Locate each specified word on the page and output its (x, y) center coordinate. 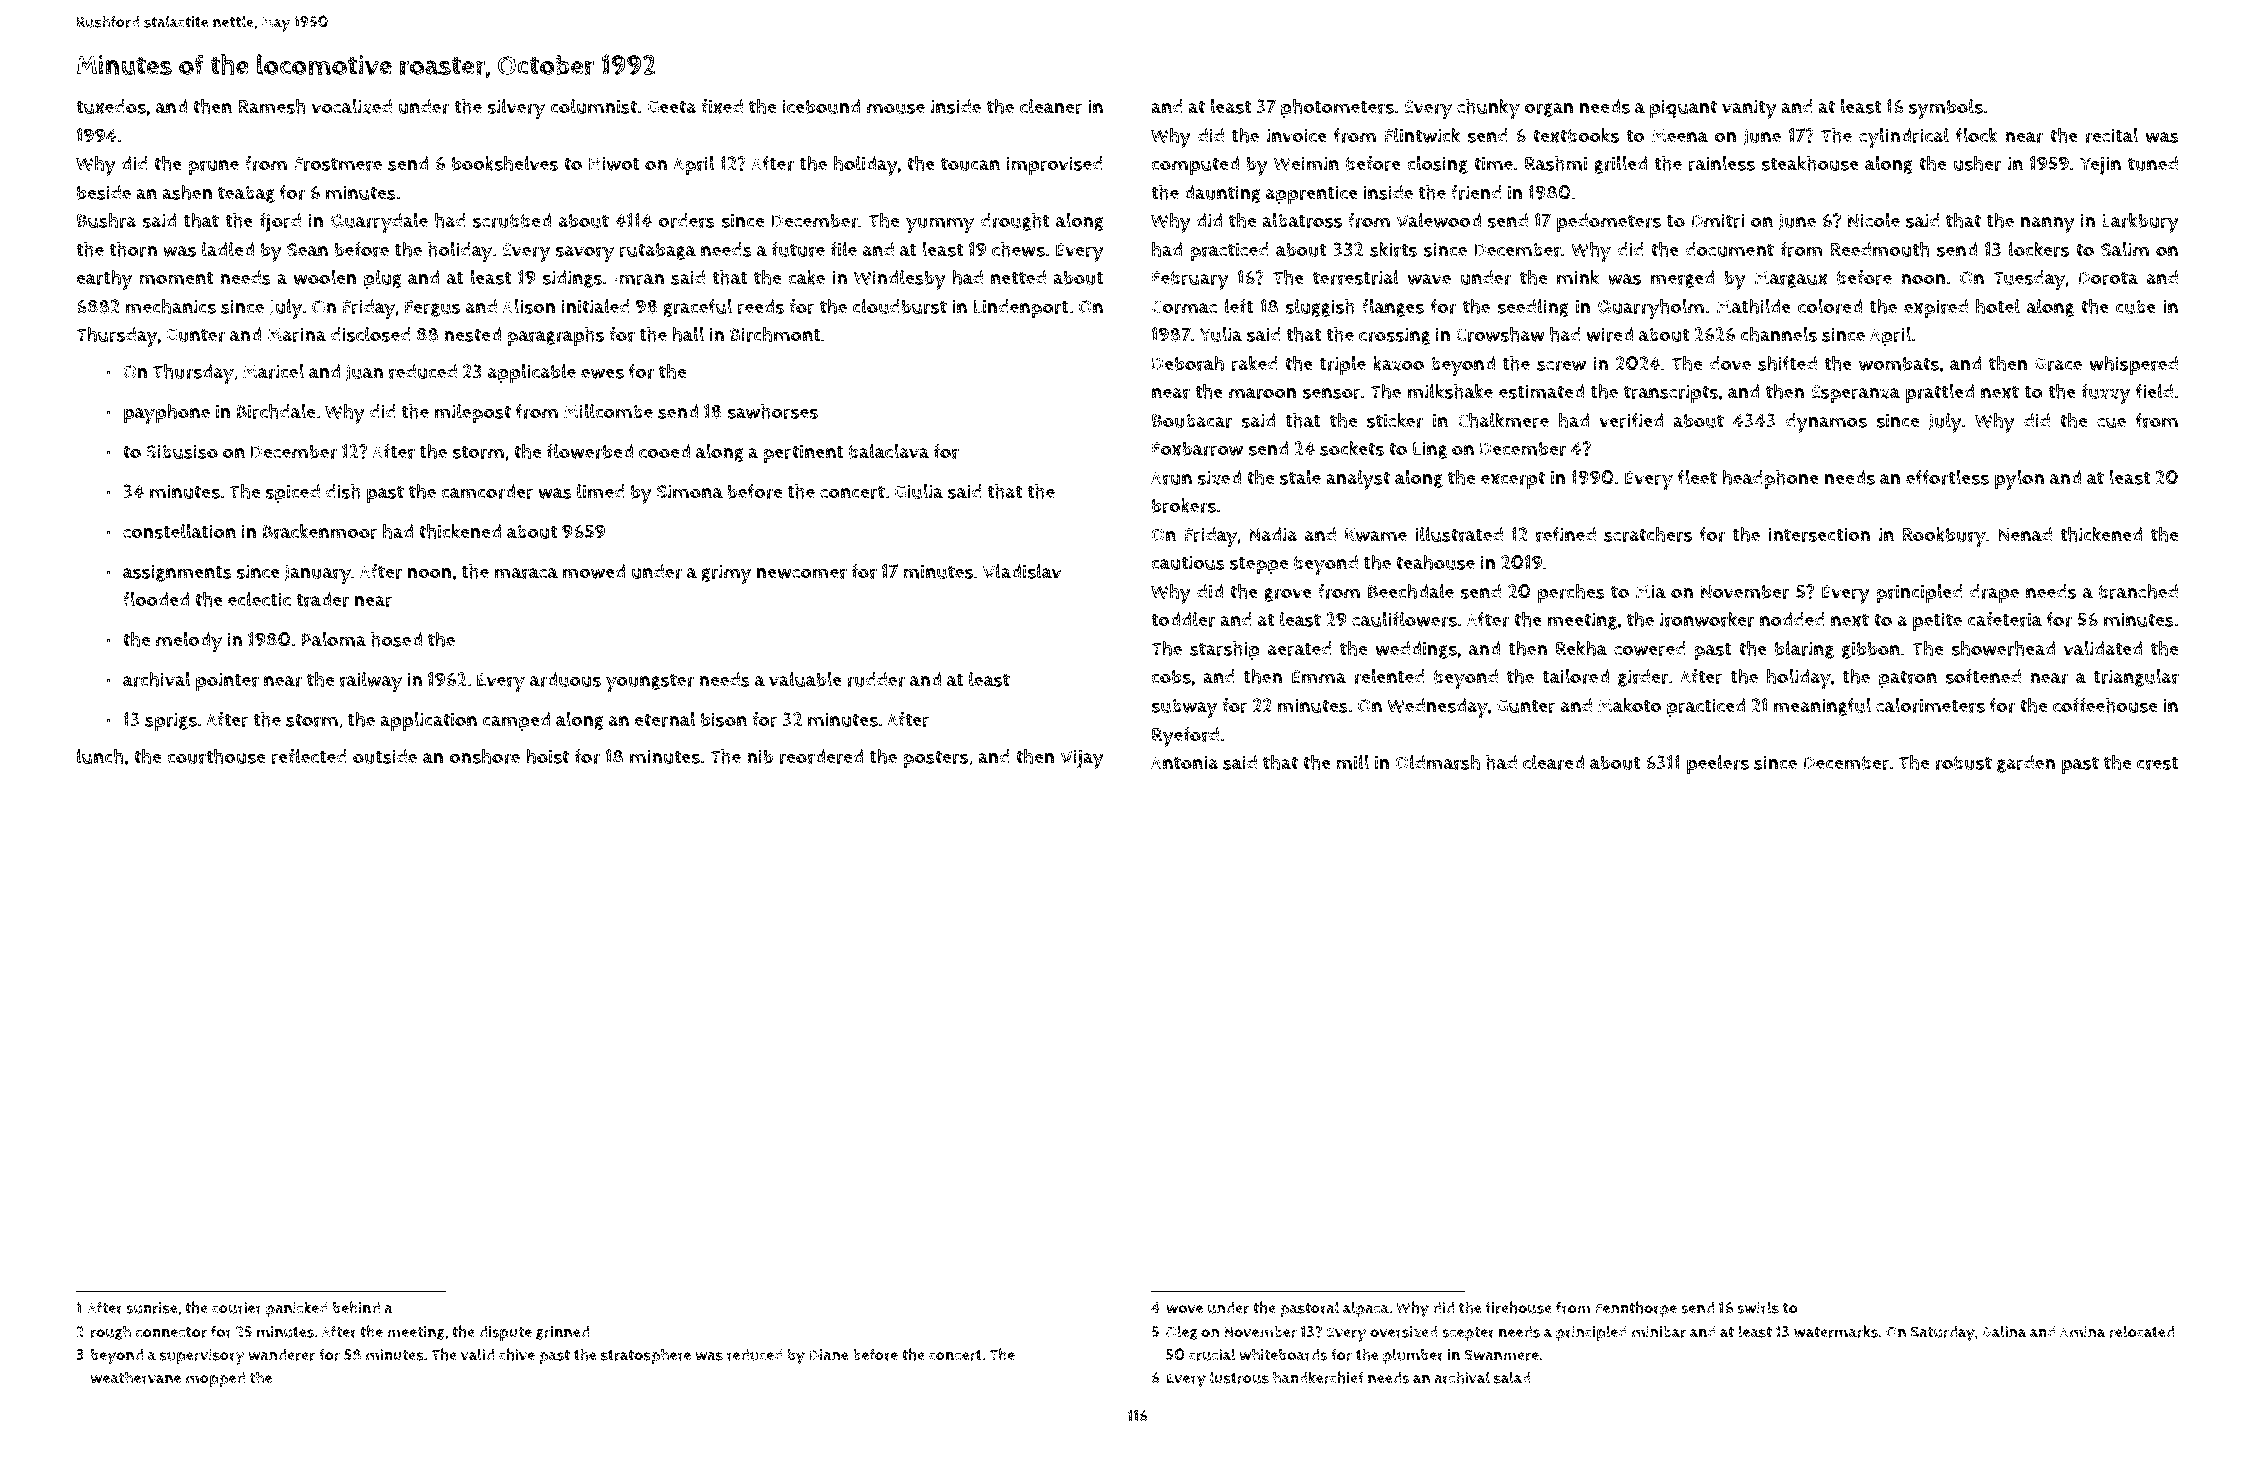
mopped (215, 1380)
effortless (1947, 477)
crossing (1394, 336)
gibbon (1871, 650)
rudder (876, 679)
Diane (829, 1355)
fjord (280, 223)
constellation (179, 531)
